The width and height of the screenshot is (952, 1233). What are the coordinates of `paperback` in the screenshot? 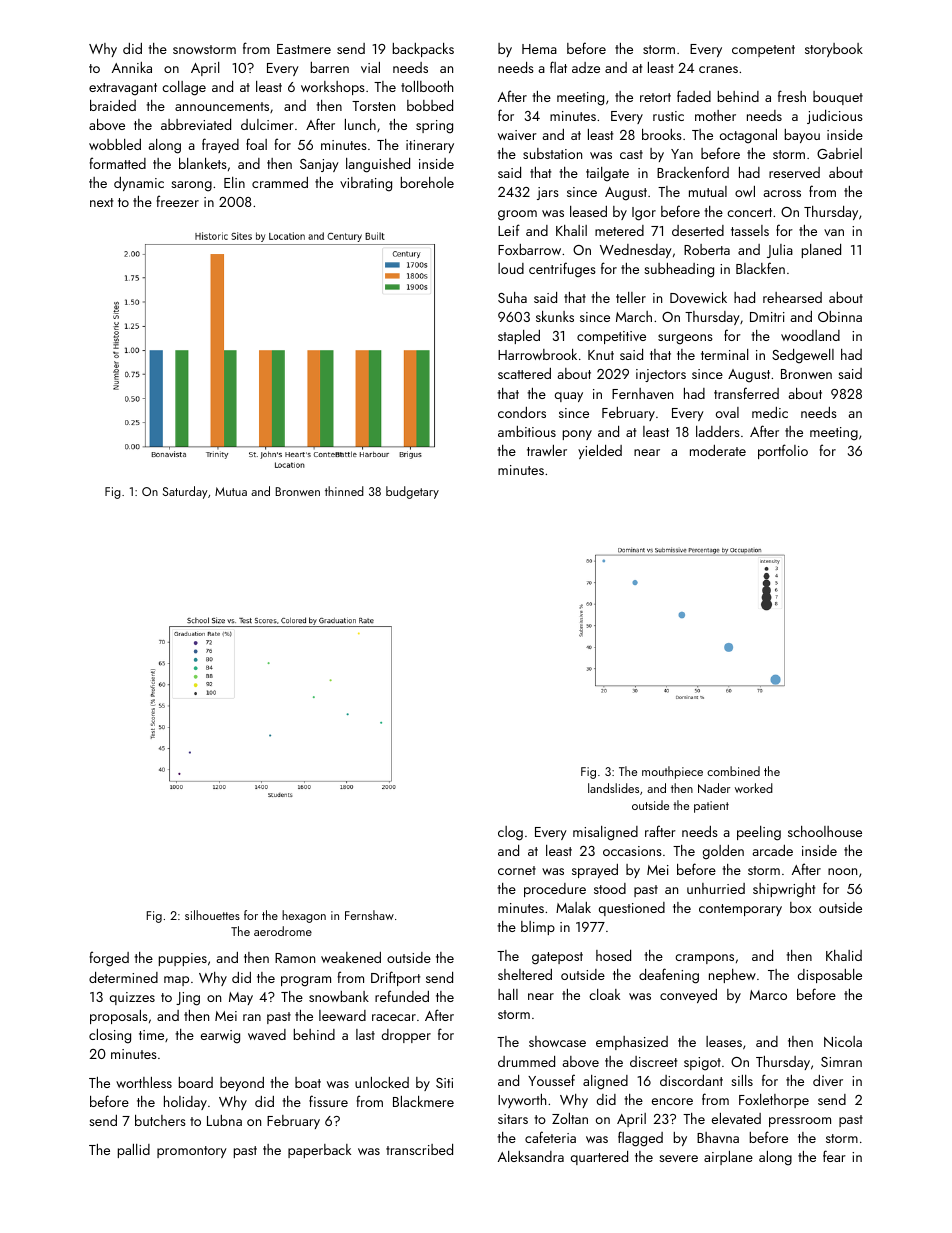 It's located at (319, 1151).
